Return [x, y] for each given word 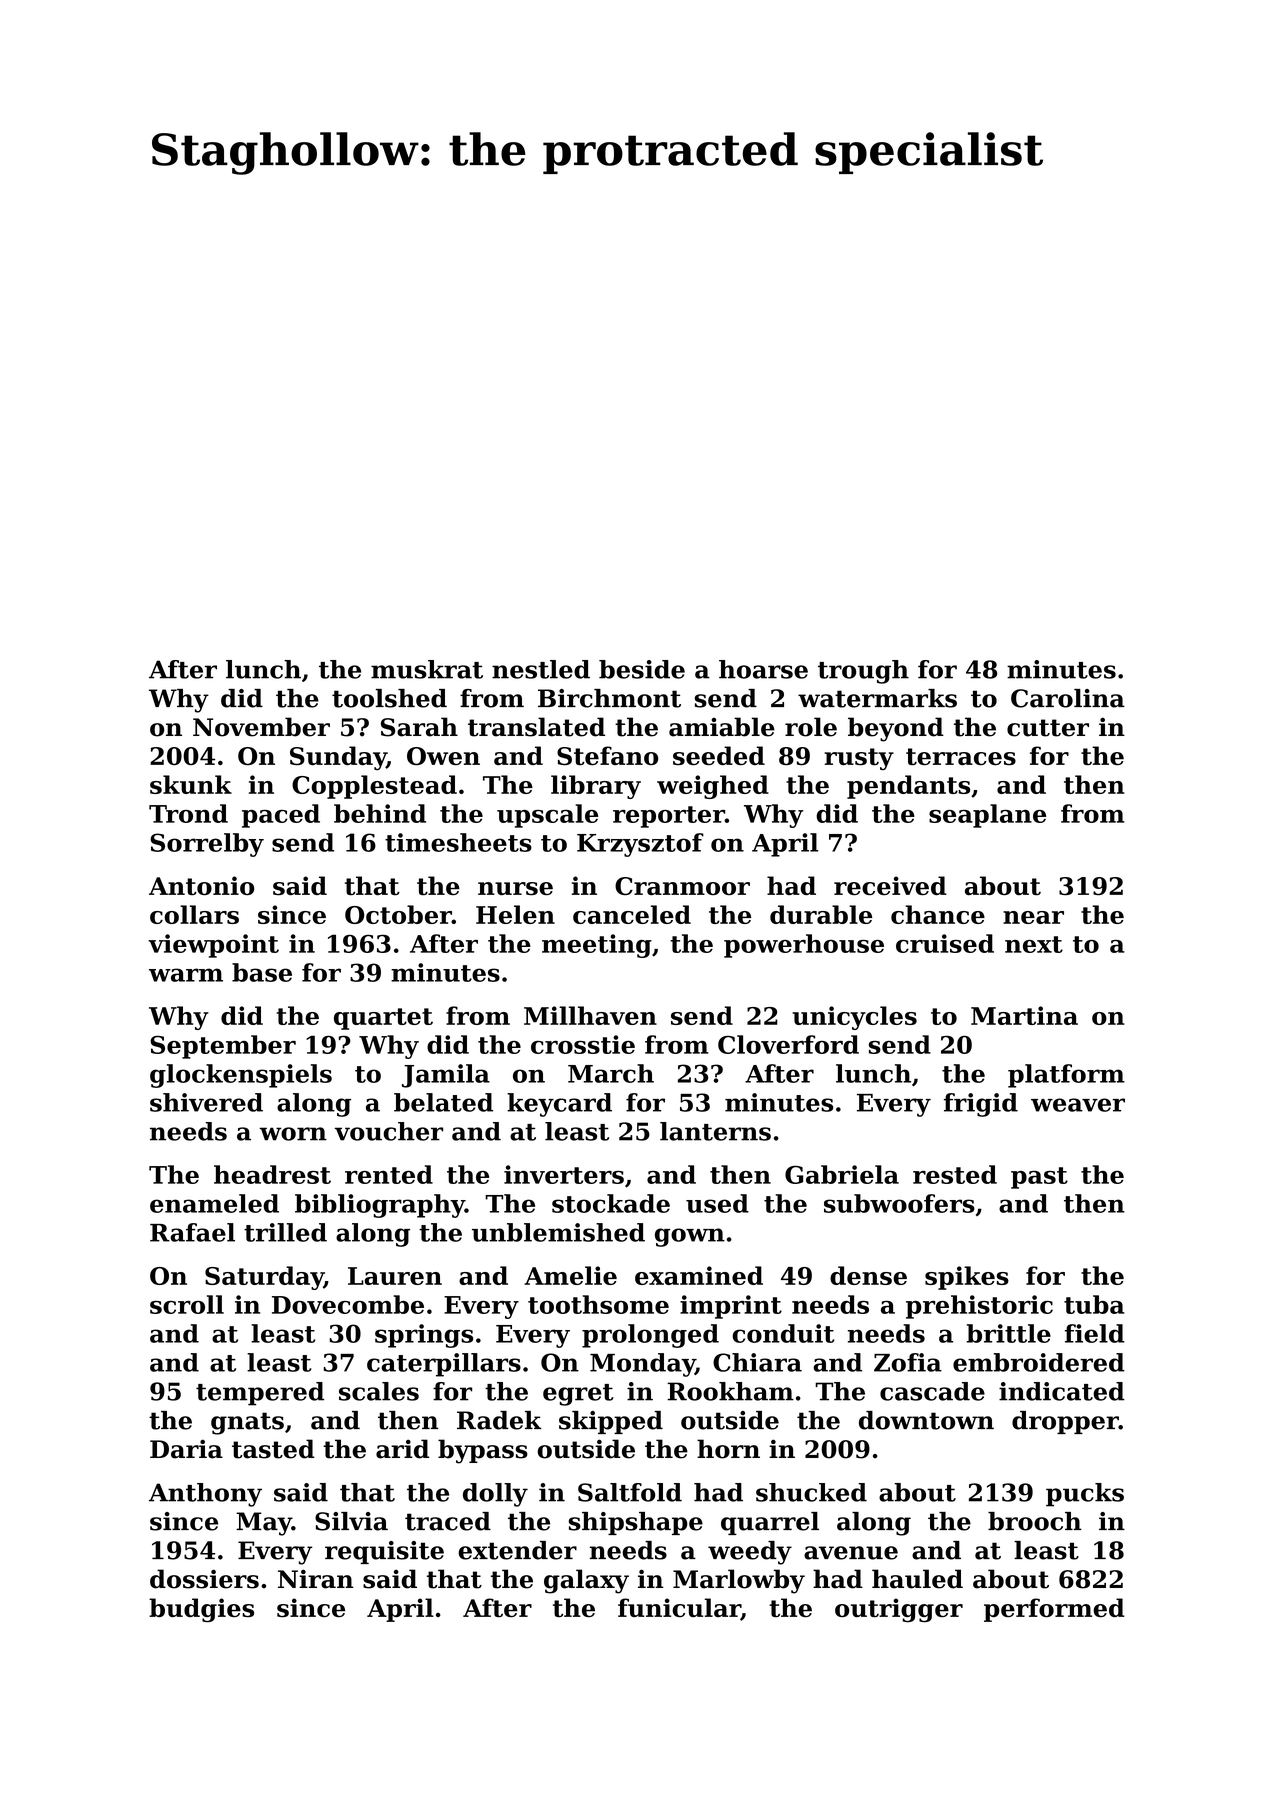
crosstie [583, 1044]
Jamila [446, 1076]
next [1034, 944]
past [1039, 1178]
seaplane [987, 816]
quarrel [770, 1523]
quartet [383, 1019]
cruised [945, 943]
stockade [611, 1203]
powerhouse [804, 946]
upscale [547, 816]
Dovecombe [348, 1304]
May [264, 1524]
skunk [191, 784]
